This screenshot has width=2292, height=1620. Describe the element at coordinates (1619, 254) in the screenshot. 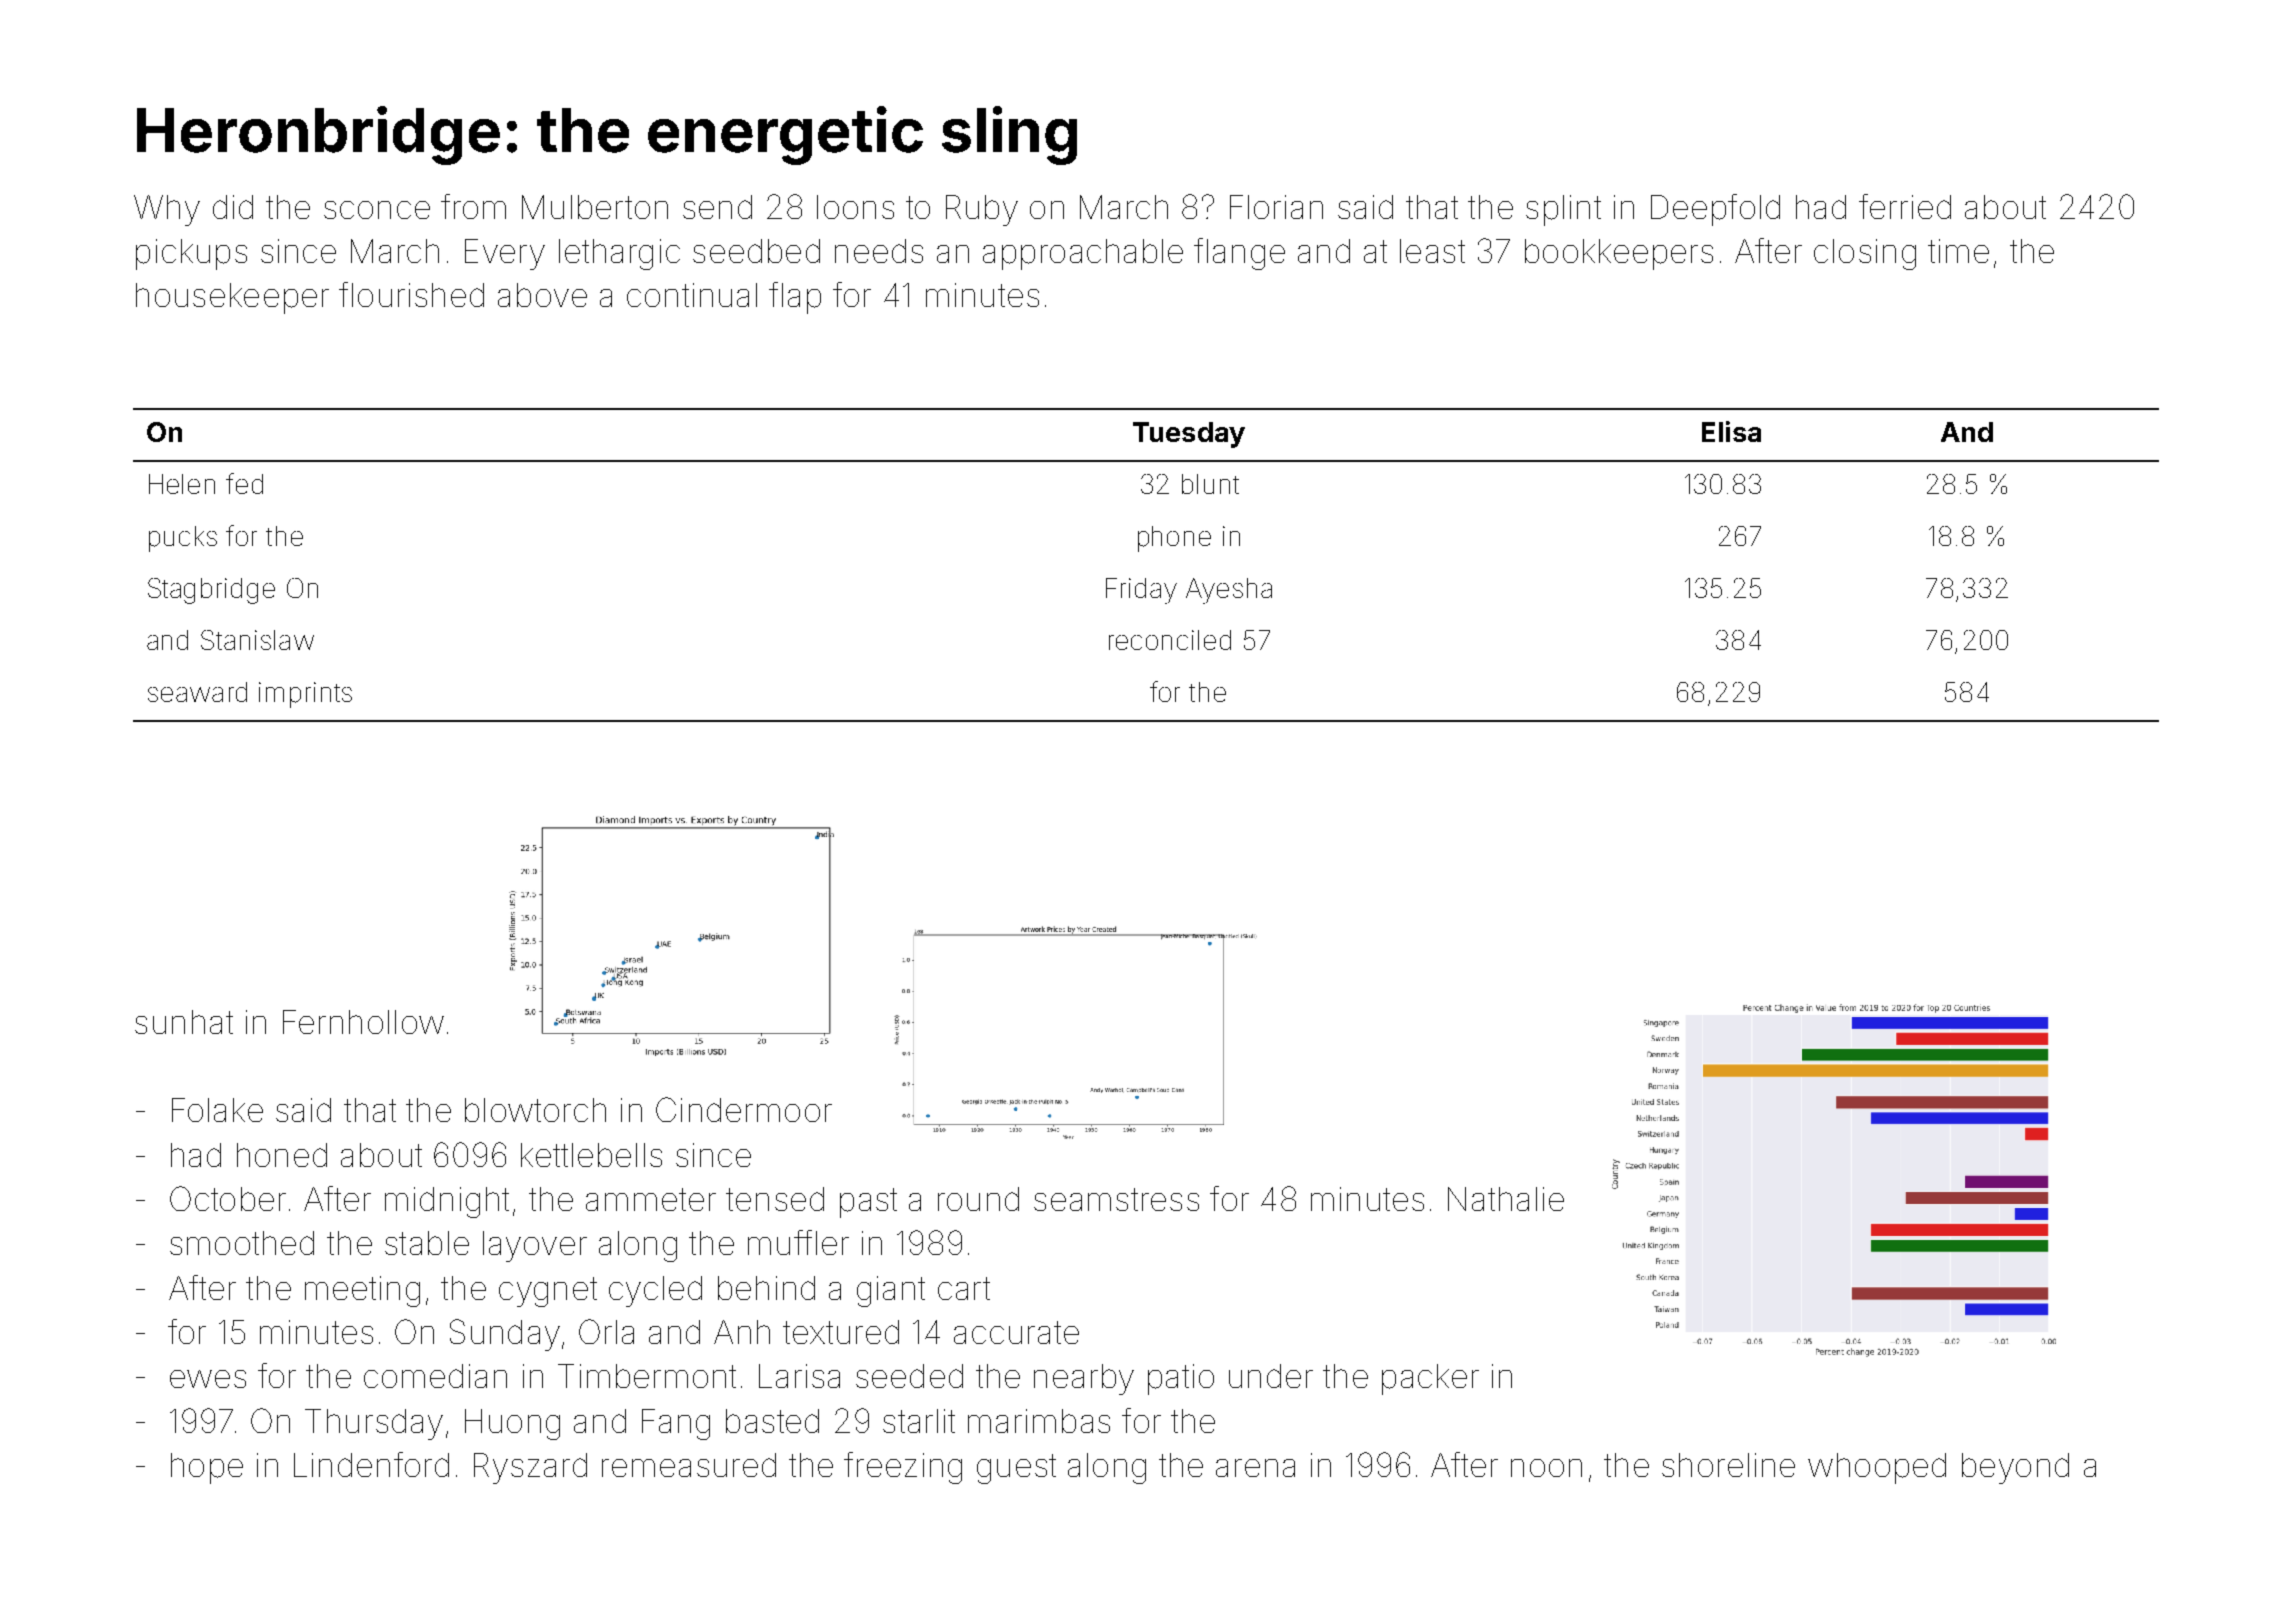

I see `bookkeepers` at that location.
